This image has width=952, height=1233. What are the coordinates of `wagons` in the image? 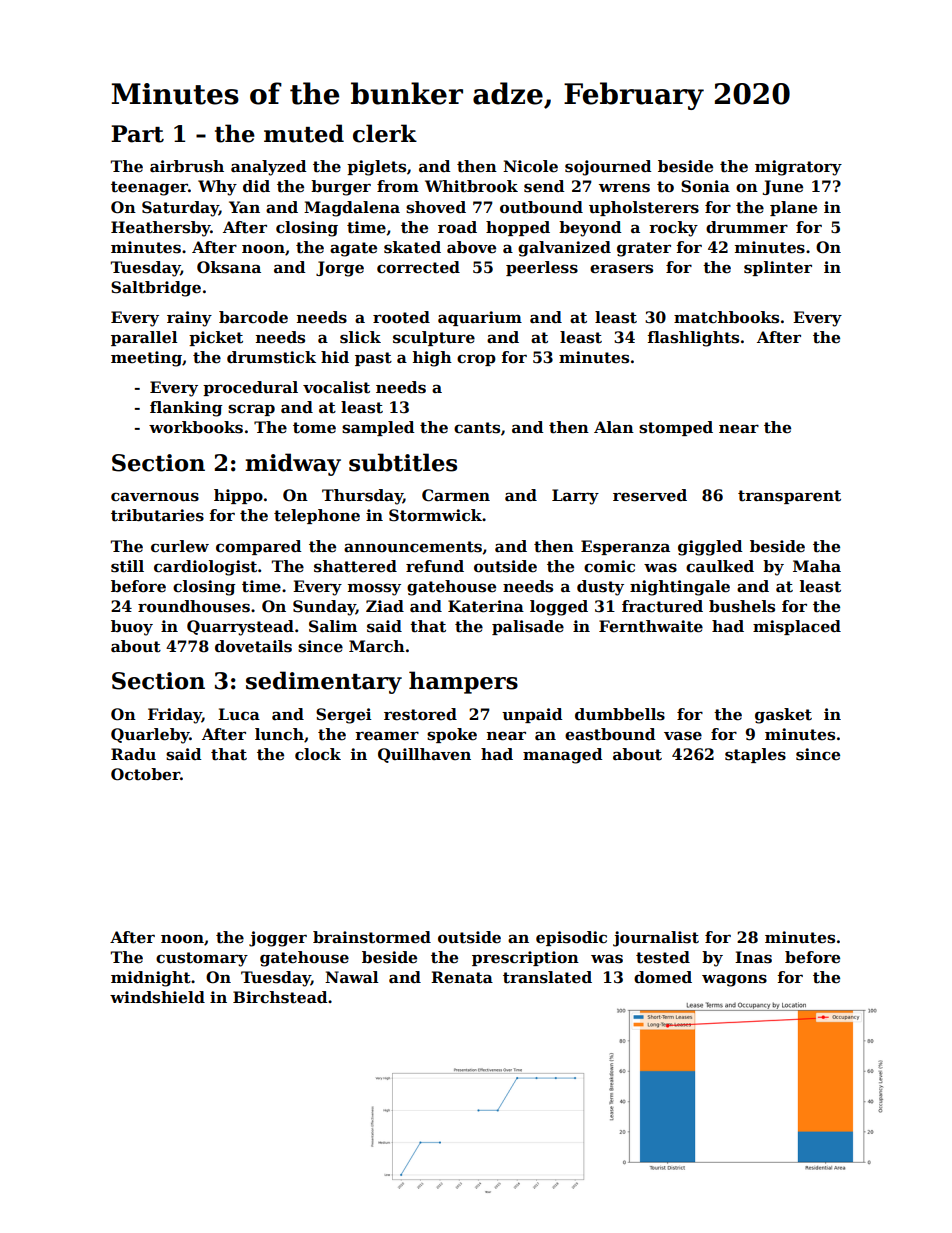 It's located at (734, 980).
